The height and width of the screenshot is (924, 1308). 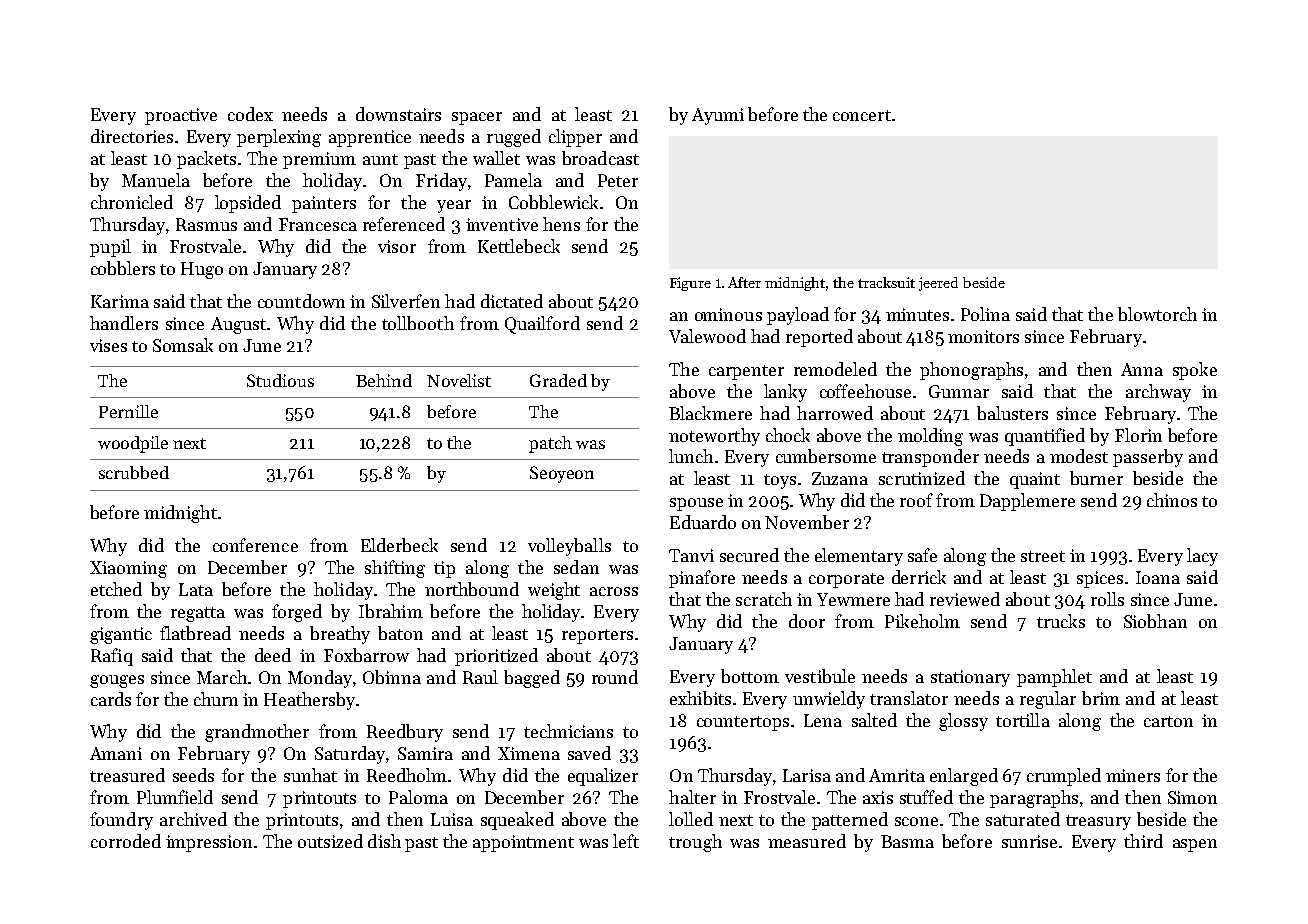 I want to click on third, so click(x=1143, y=841).
